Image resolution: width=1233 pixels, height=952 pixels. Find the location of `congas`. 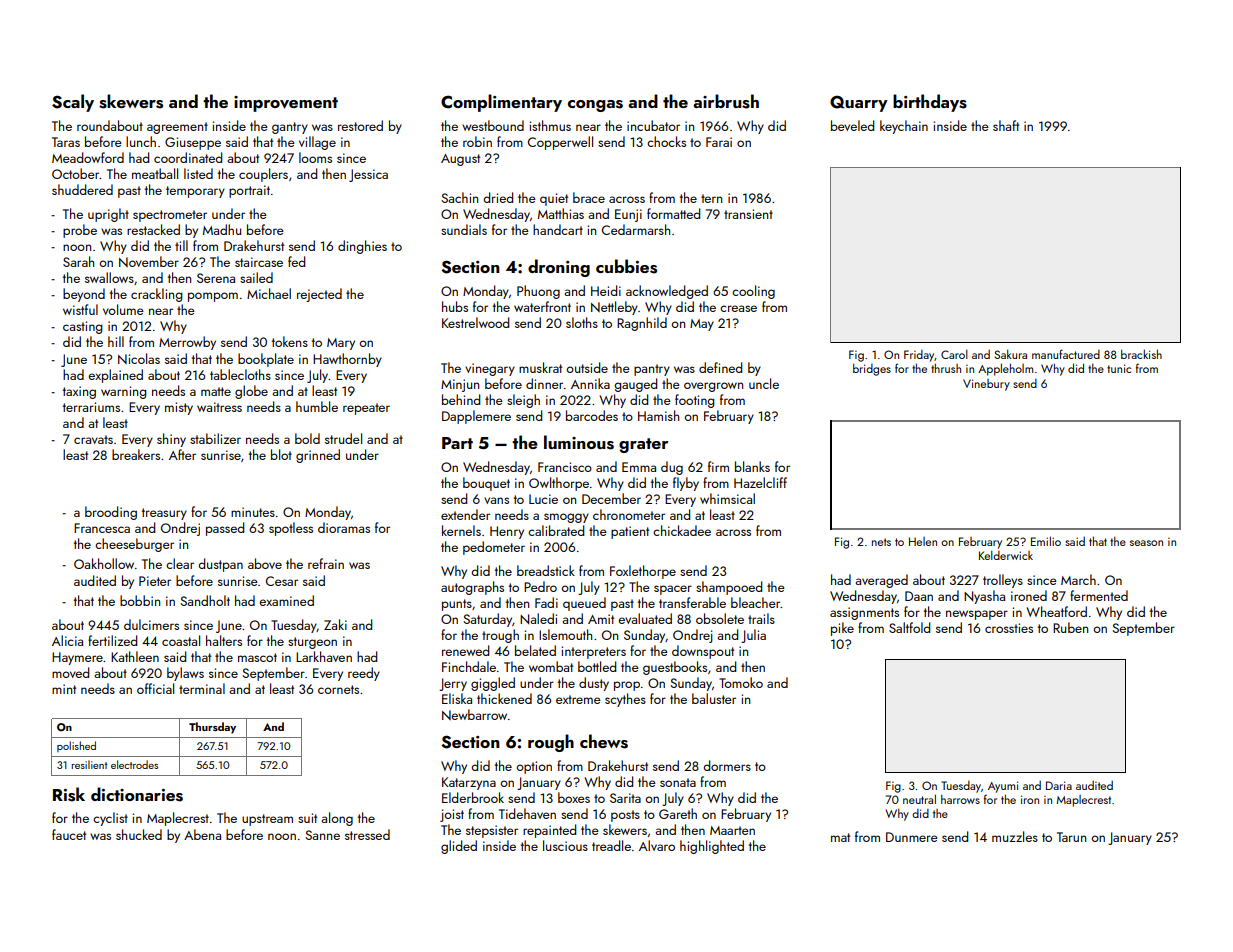

congas is located at coordinates (595, 106).
